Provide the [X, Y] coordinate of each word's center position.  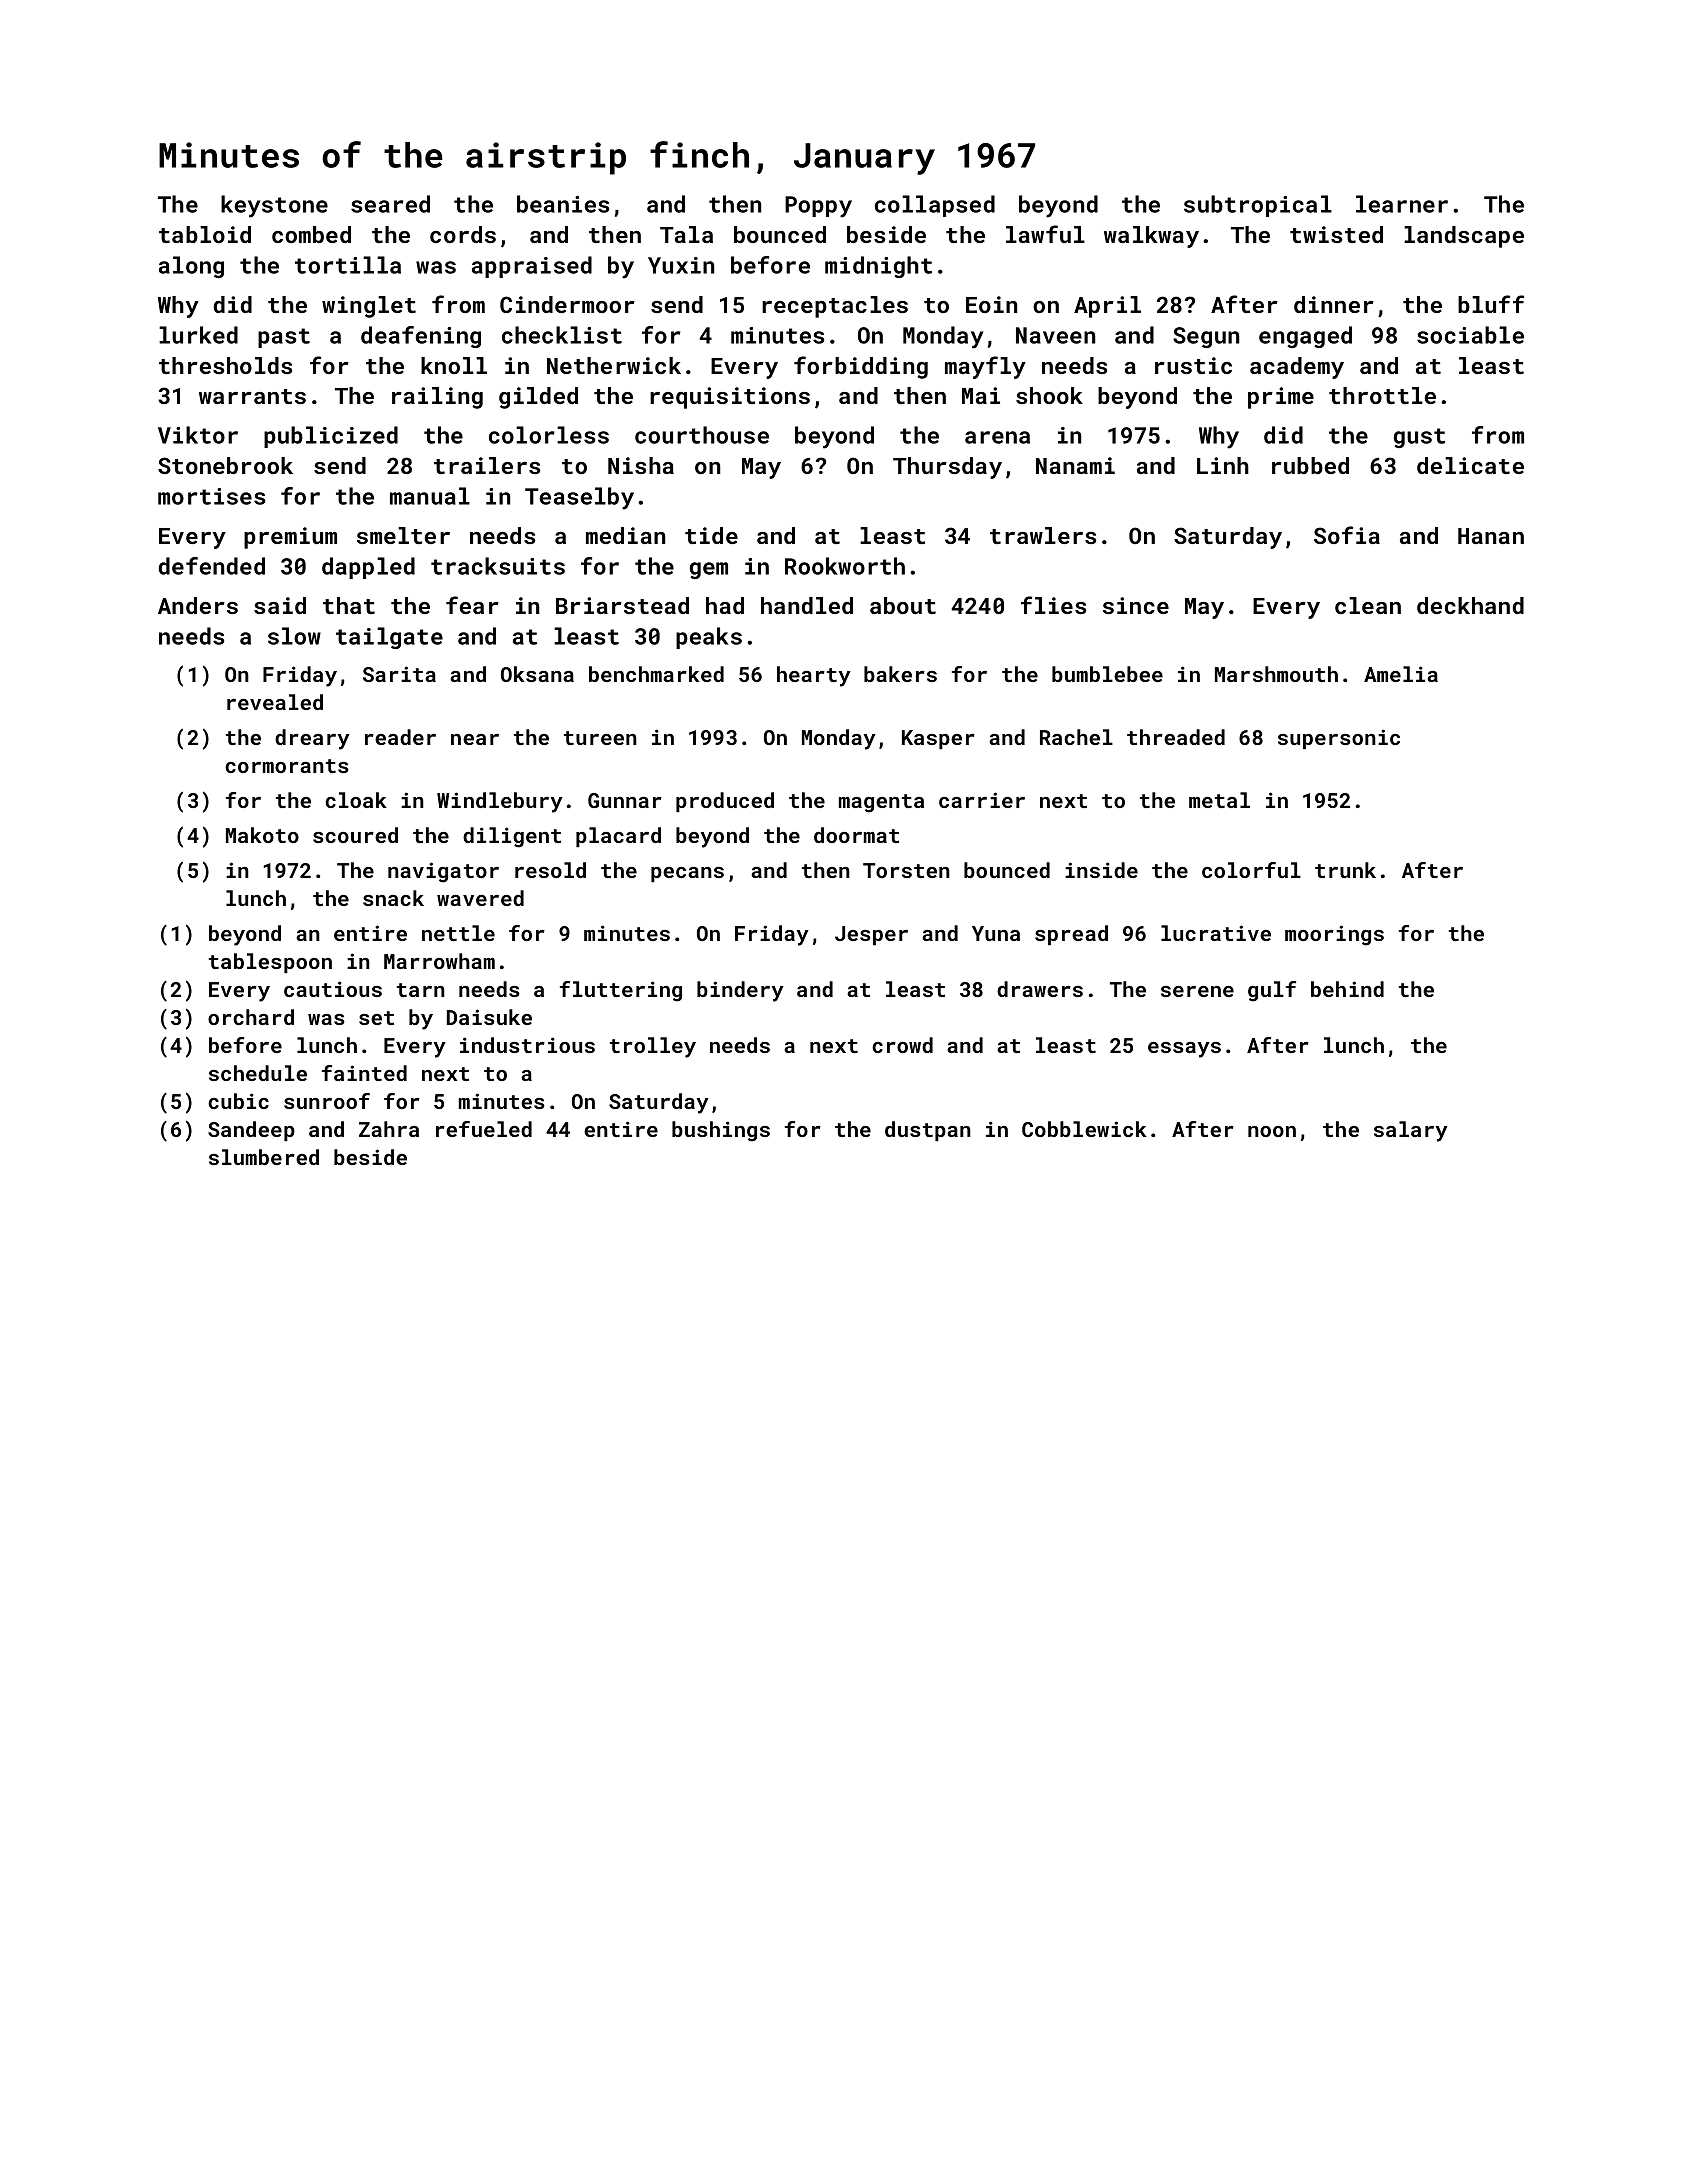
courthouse [702, 435]
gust [1419, 438]
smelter [403, 535]
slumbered [264, 1157]
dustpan [928, 1131]
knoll [454, 365]
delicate [1470, 465]
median [626, 535]
